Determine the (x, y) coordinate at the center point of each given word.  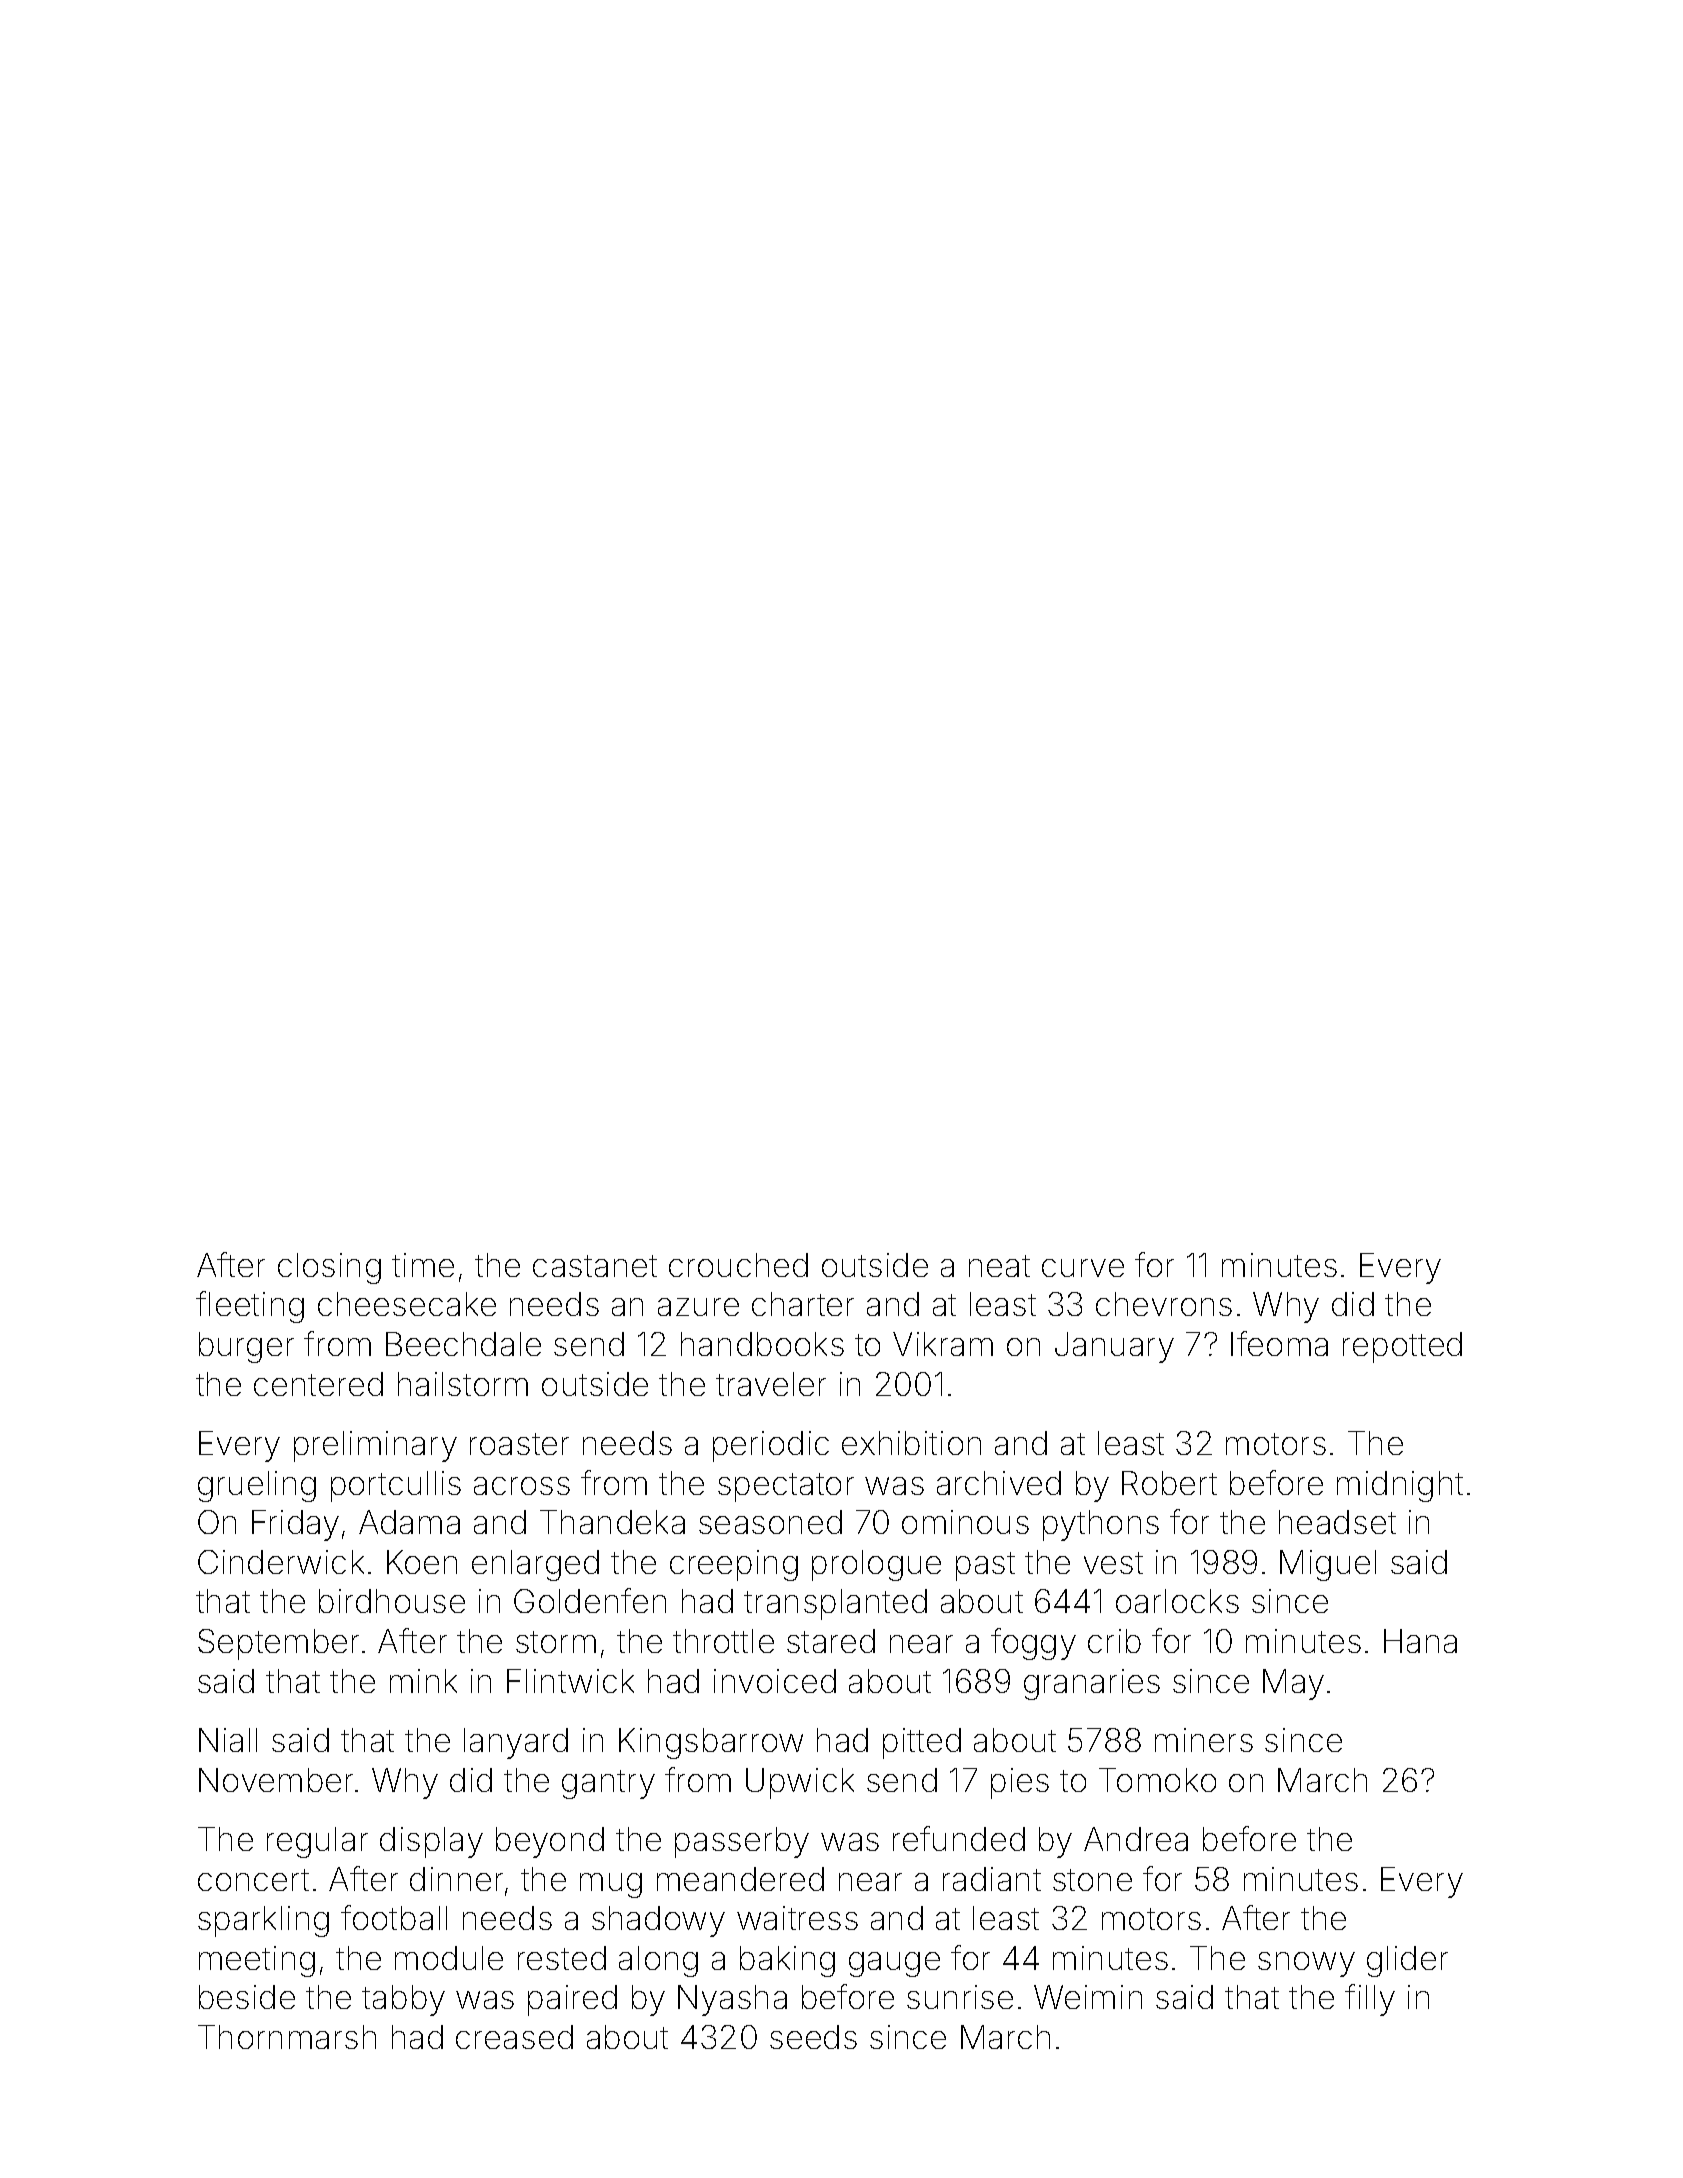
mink (423, 1681)
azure (698, 1307)
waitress (797, 1918)
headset (1337, 1522)
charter (803, 1304)
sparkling (263, 1921)
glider (1407, 1961)
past (985, 1566)
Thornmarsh (287, 2037)
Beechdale (463, 1344)
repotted (1402, 1347)
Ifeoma (1279, 1343)
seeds (813, 2037)
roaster (519, 1444)
